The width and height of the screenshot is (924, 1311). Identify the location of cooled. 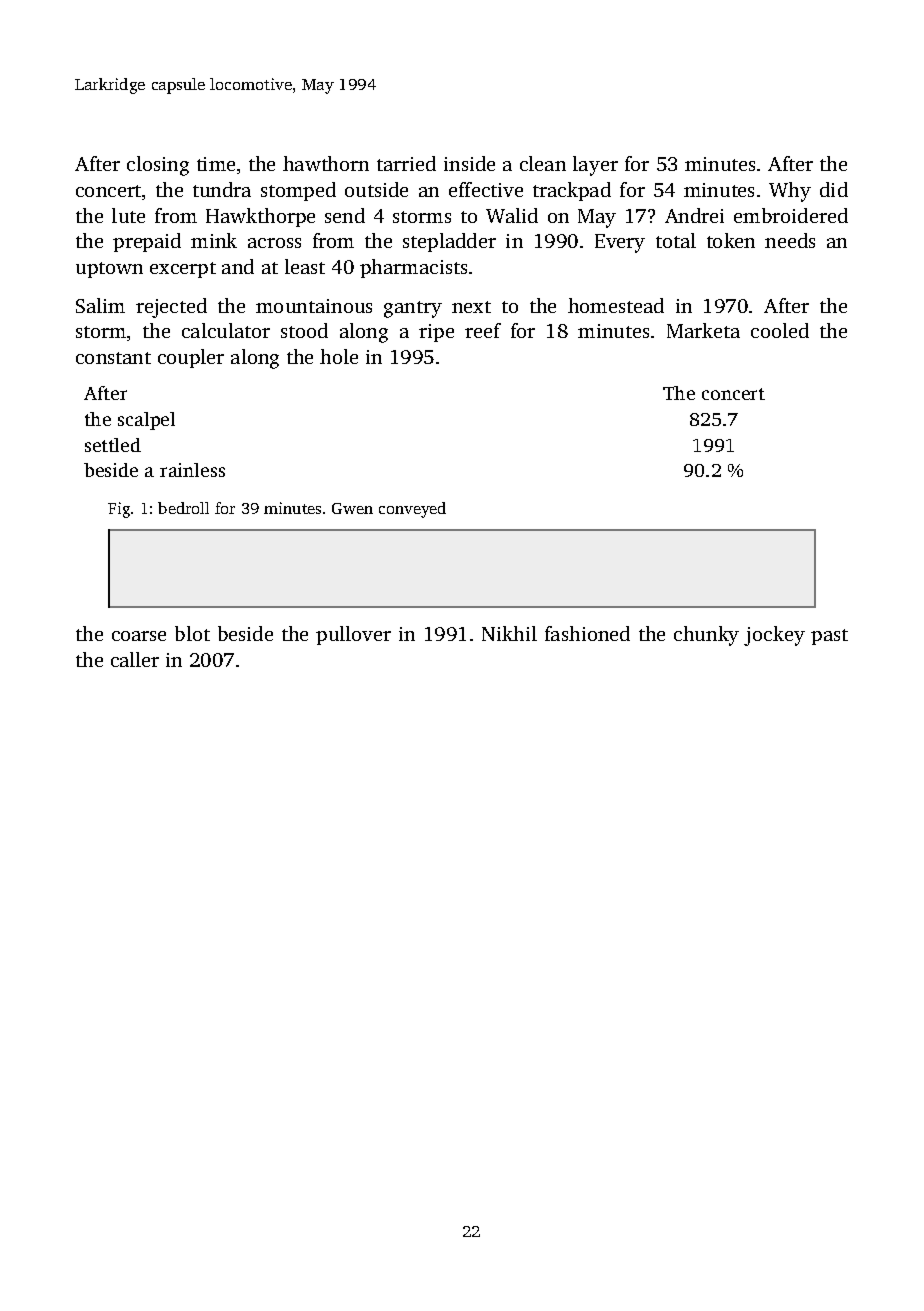
(780, 330).
